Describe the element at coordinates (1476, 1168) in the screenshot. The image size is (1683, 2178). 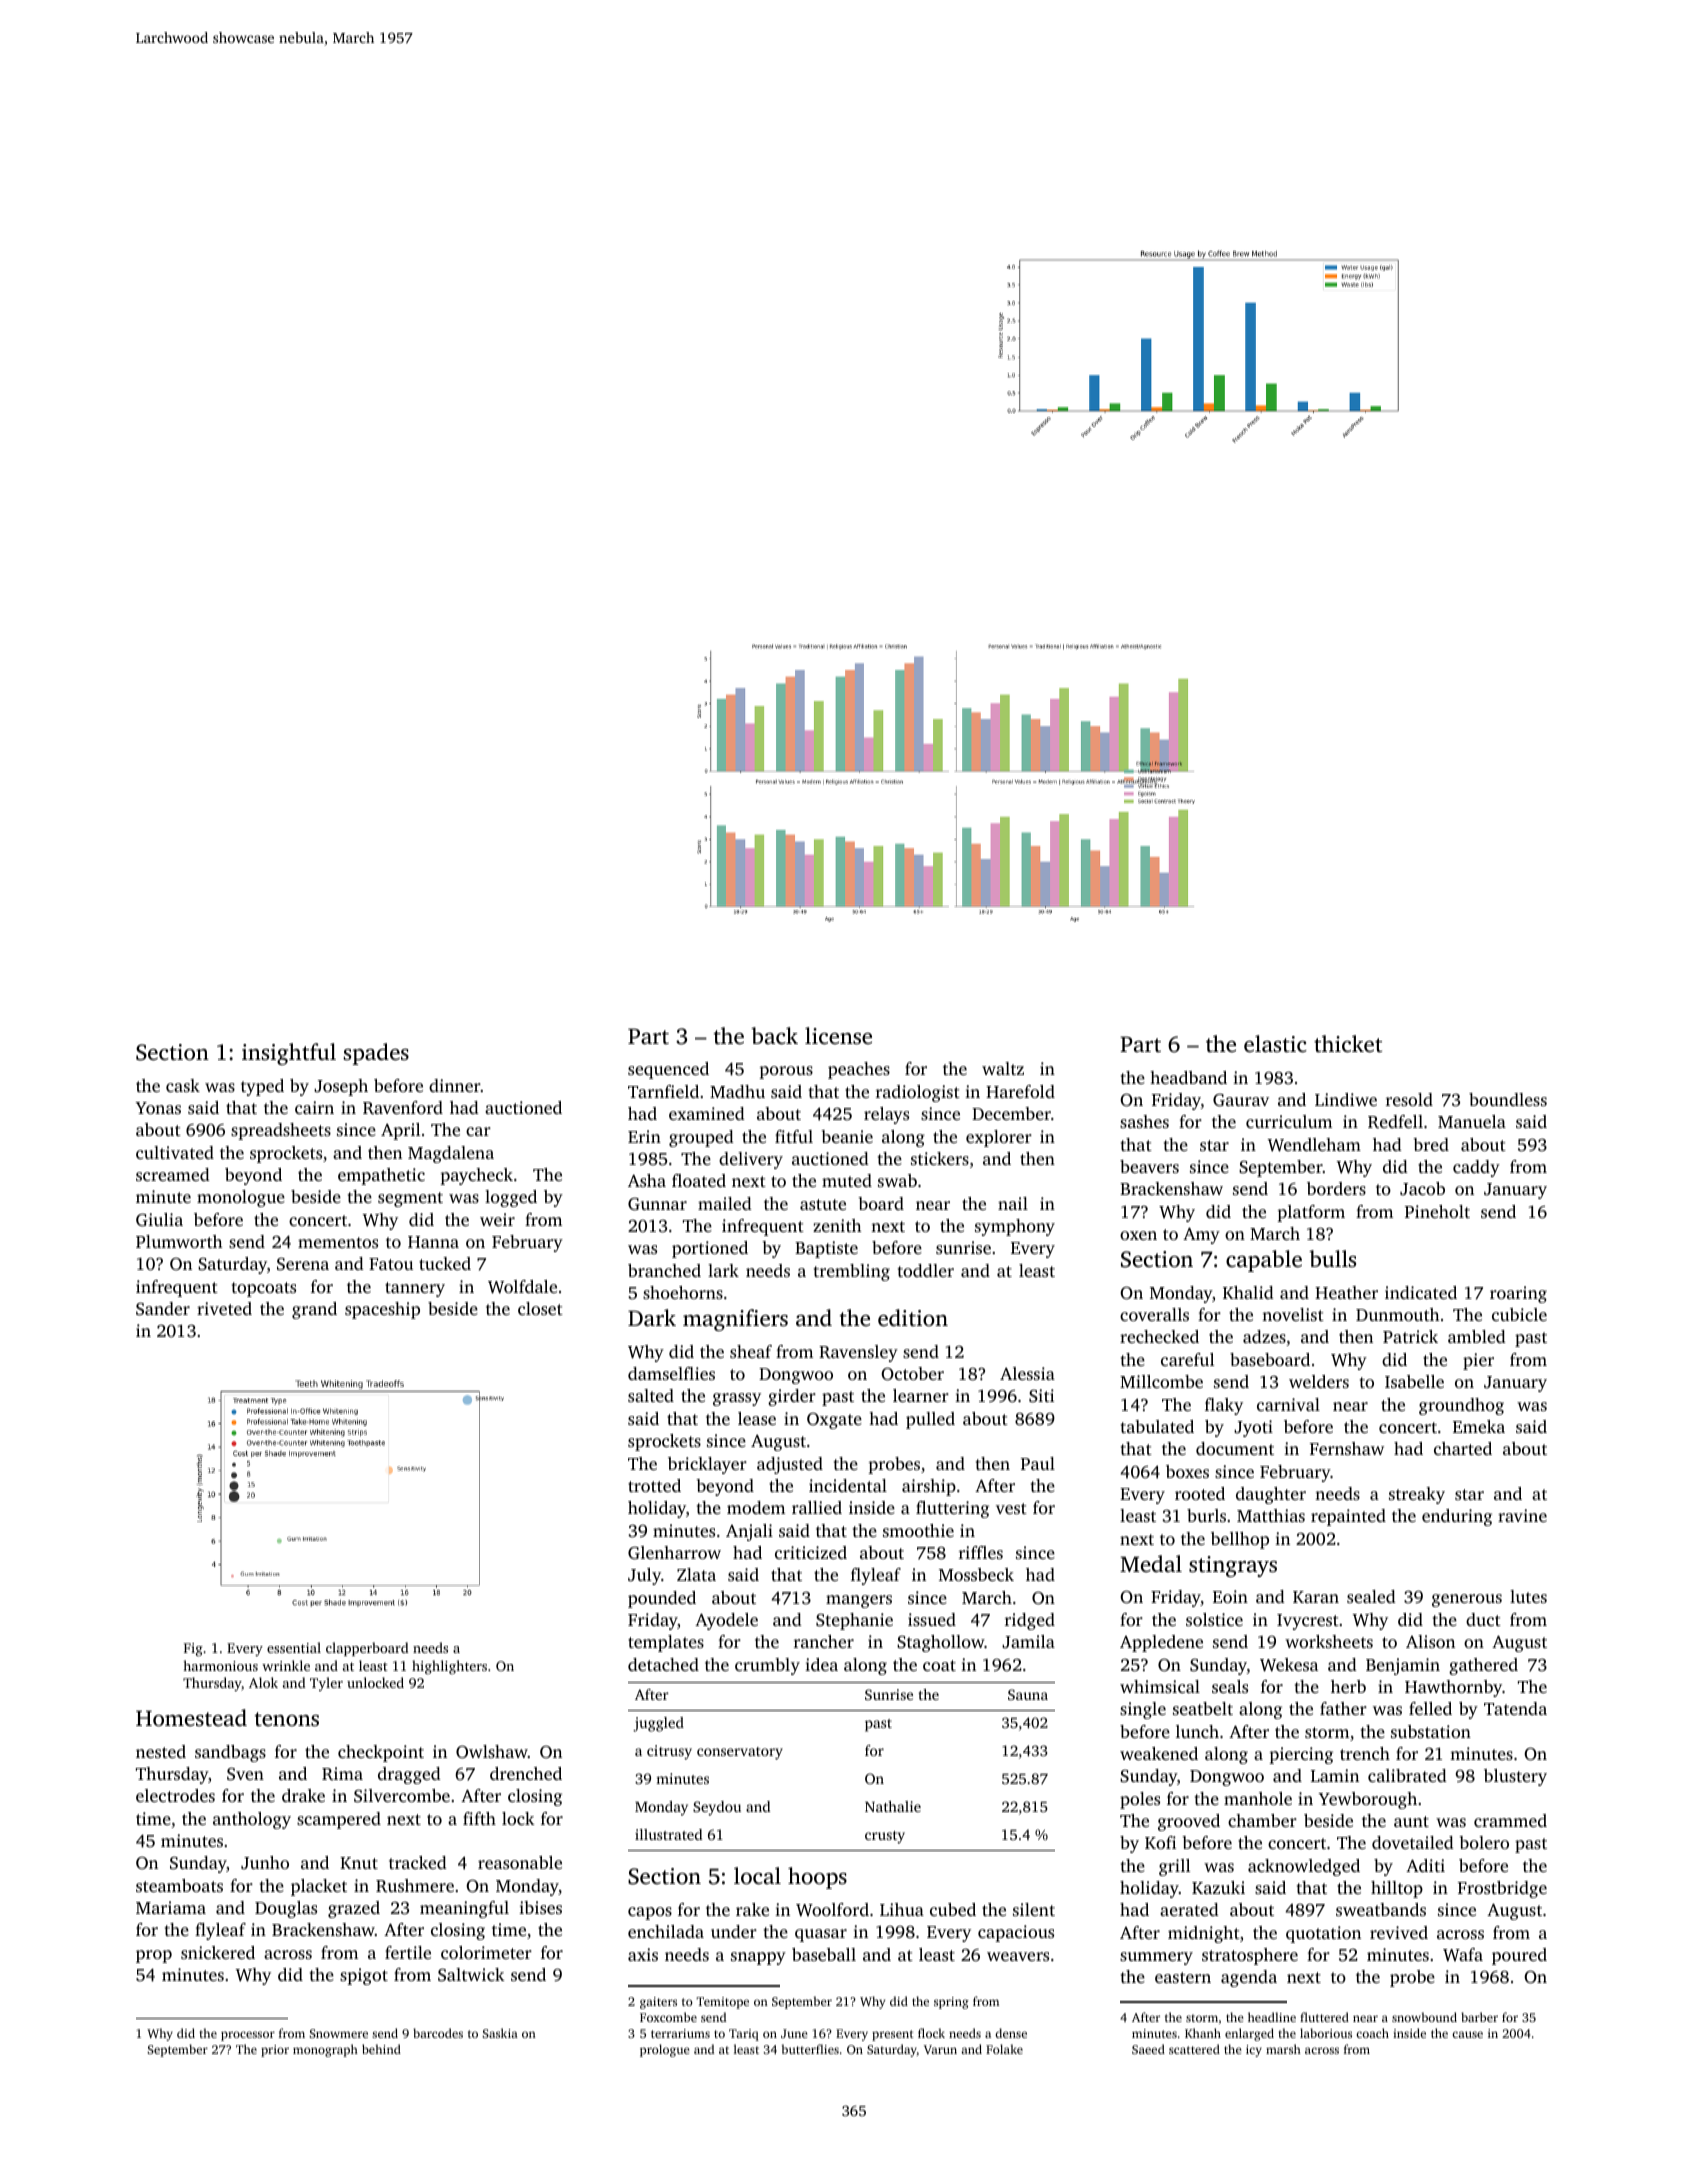
I see `caddy` at that location.
